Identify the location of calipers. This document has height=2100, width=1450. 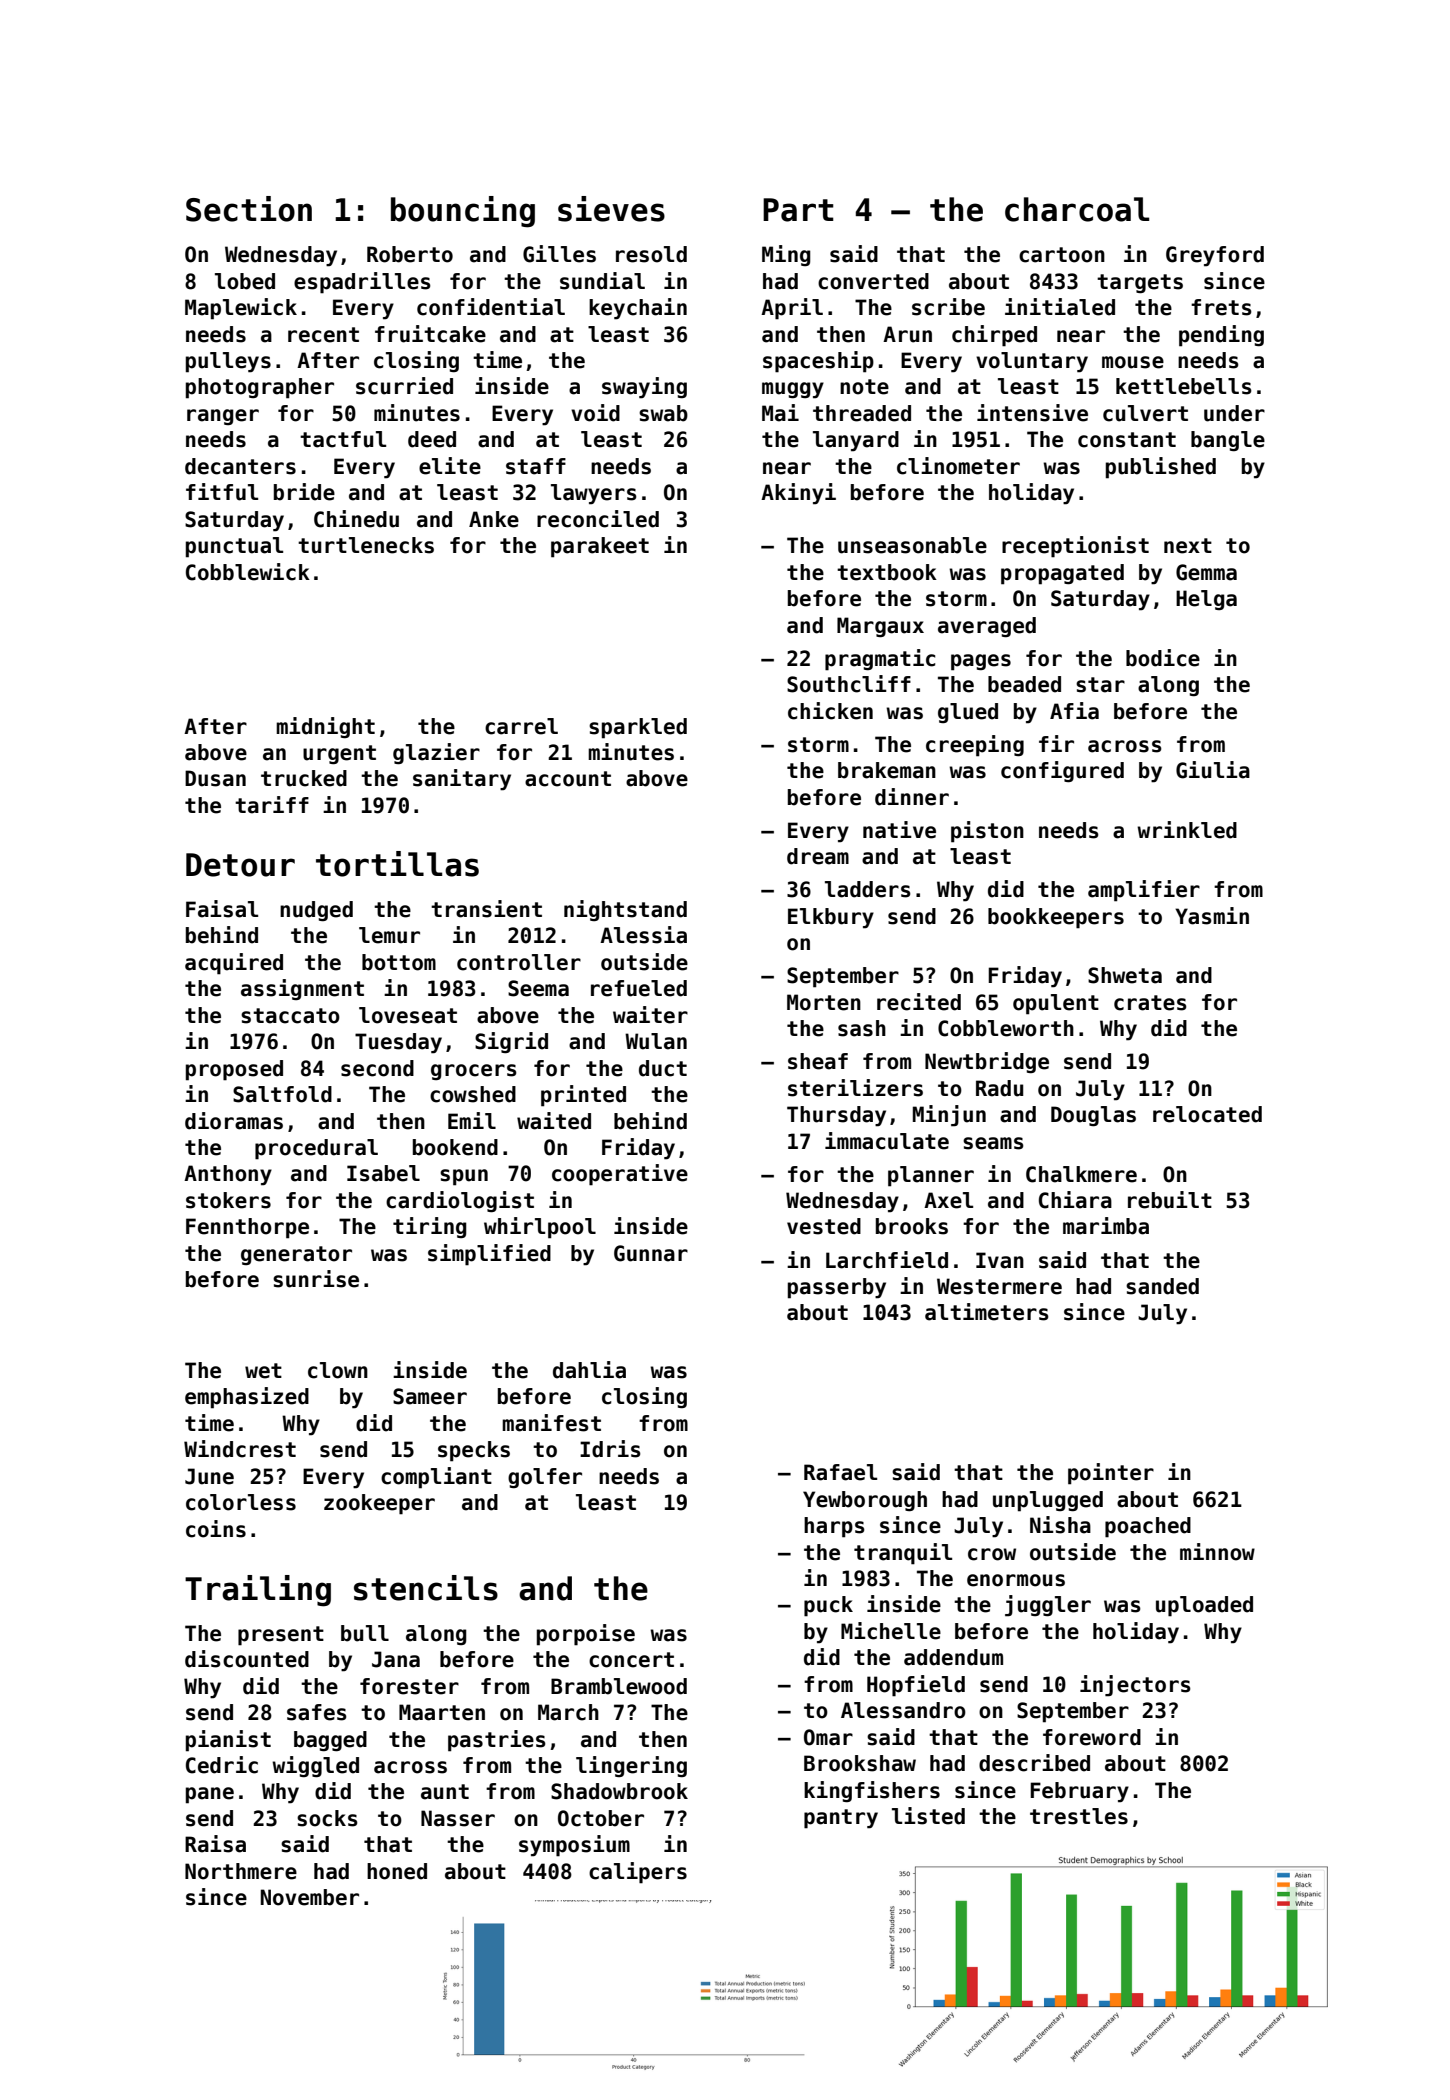
(638, 1873).
